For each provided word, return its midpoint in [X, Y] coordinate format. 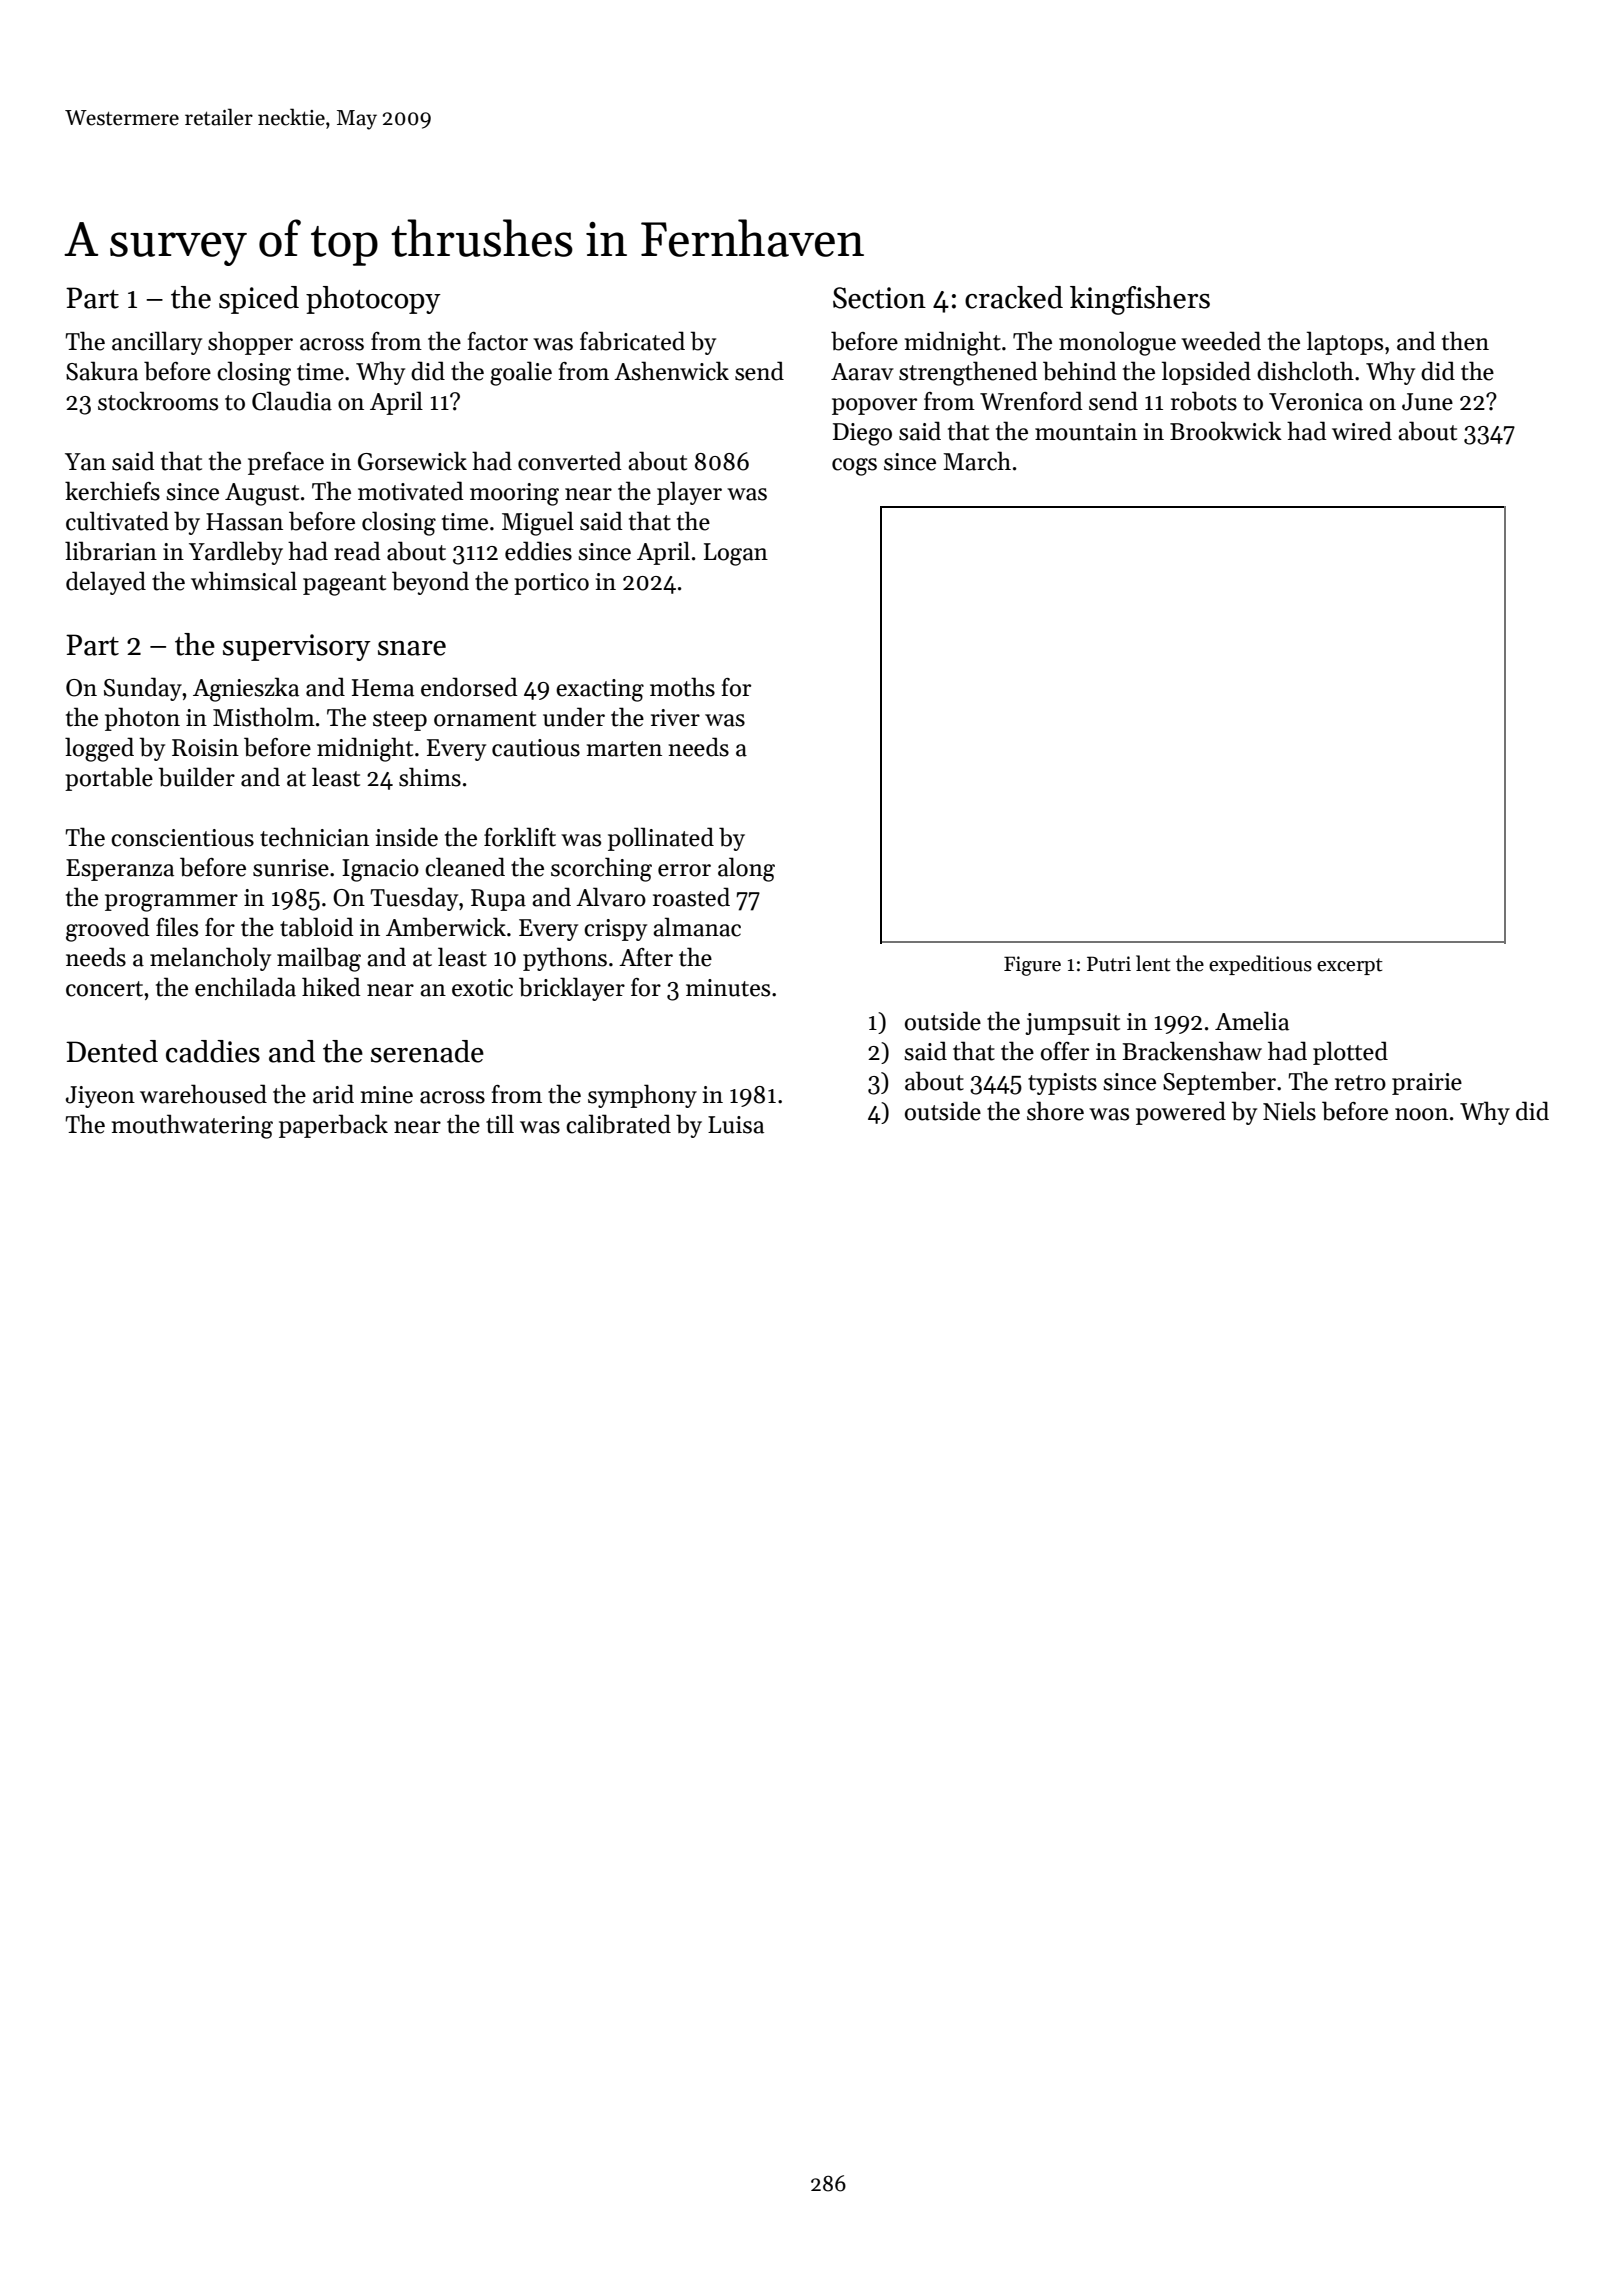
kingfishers [1140, 300]
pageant [344, 585]
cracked [1014, 297]
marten [624, 749]
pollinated [661, 839]
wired [1362, 431]
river [675, 718]
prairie [1427, 1084]
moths [682, 687]
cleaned [465, 867]
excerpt [1350, 966]
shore [1055, 1111]
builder [196, 777]
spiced [259, 300]
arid [333, 1094]
